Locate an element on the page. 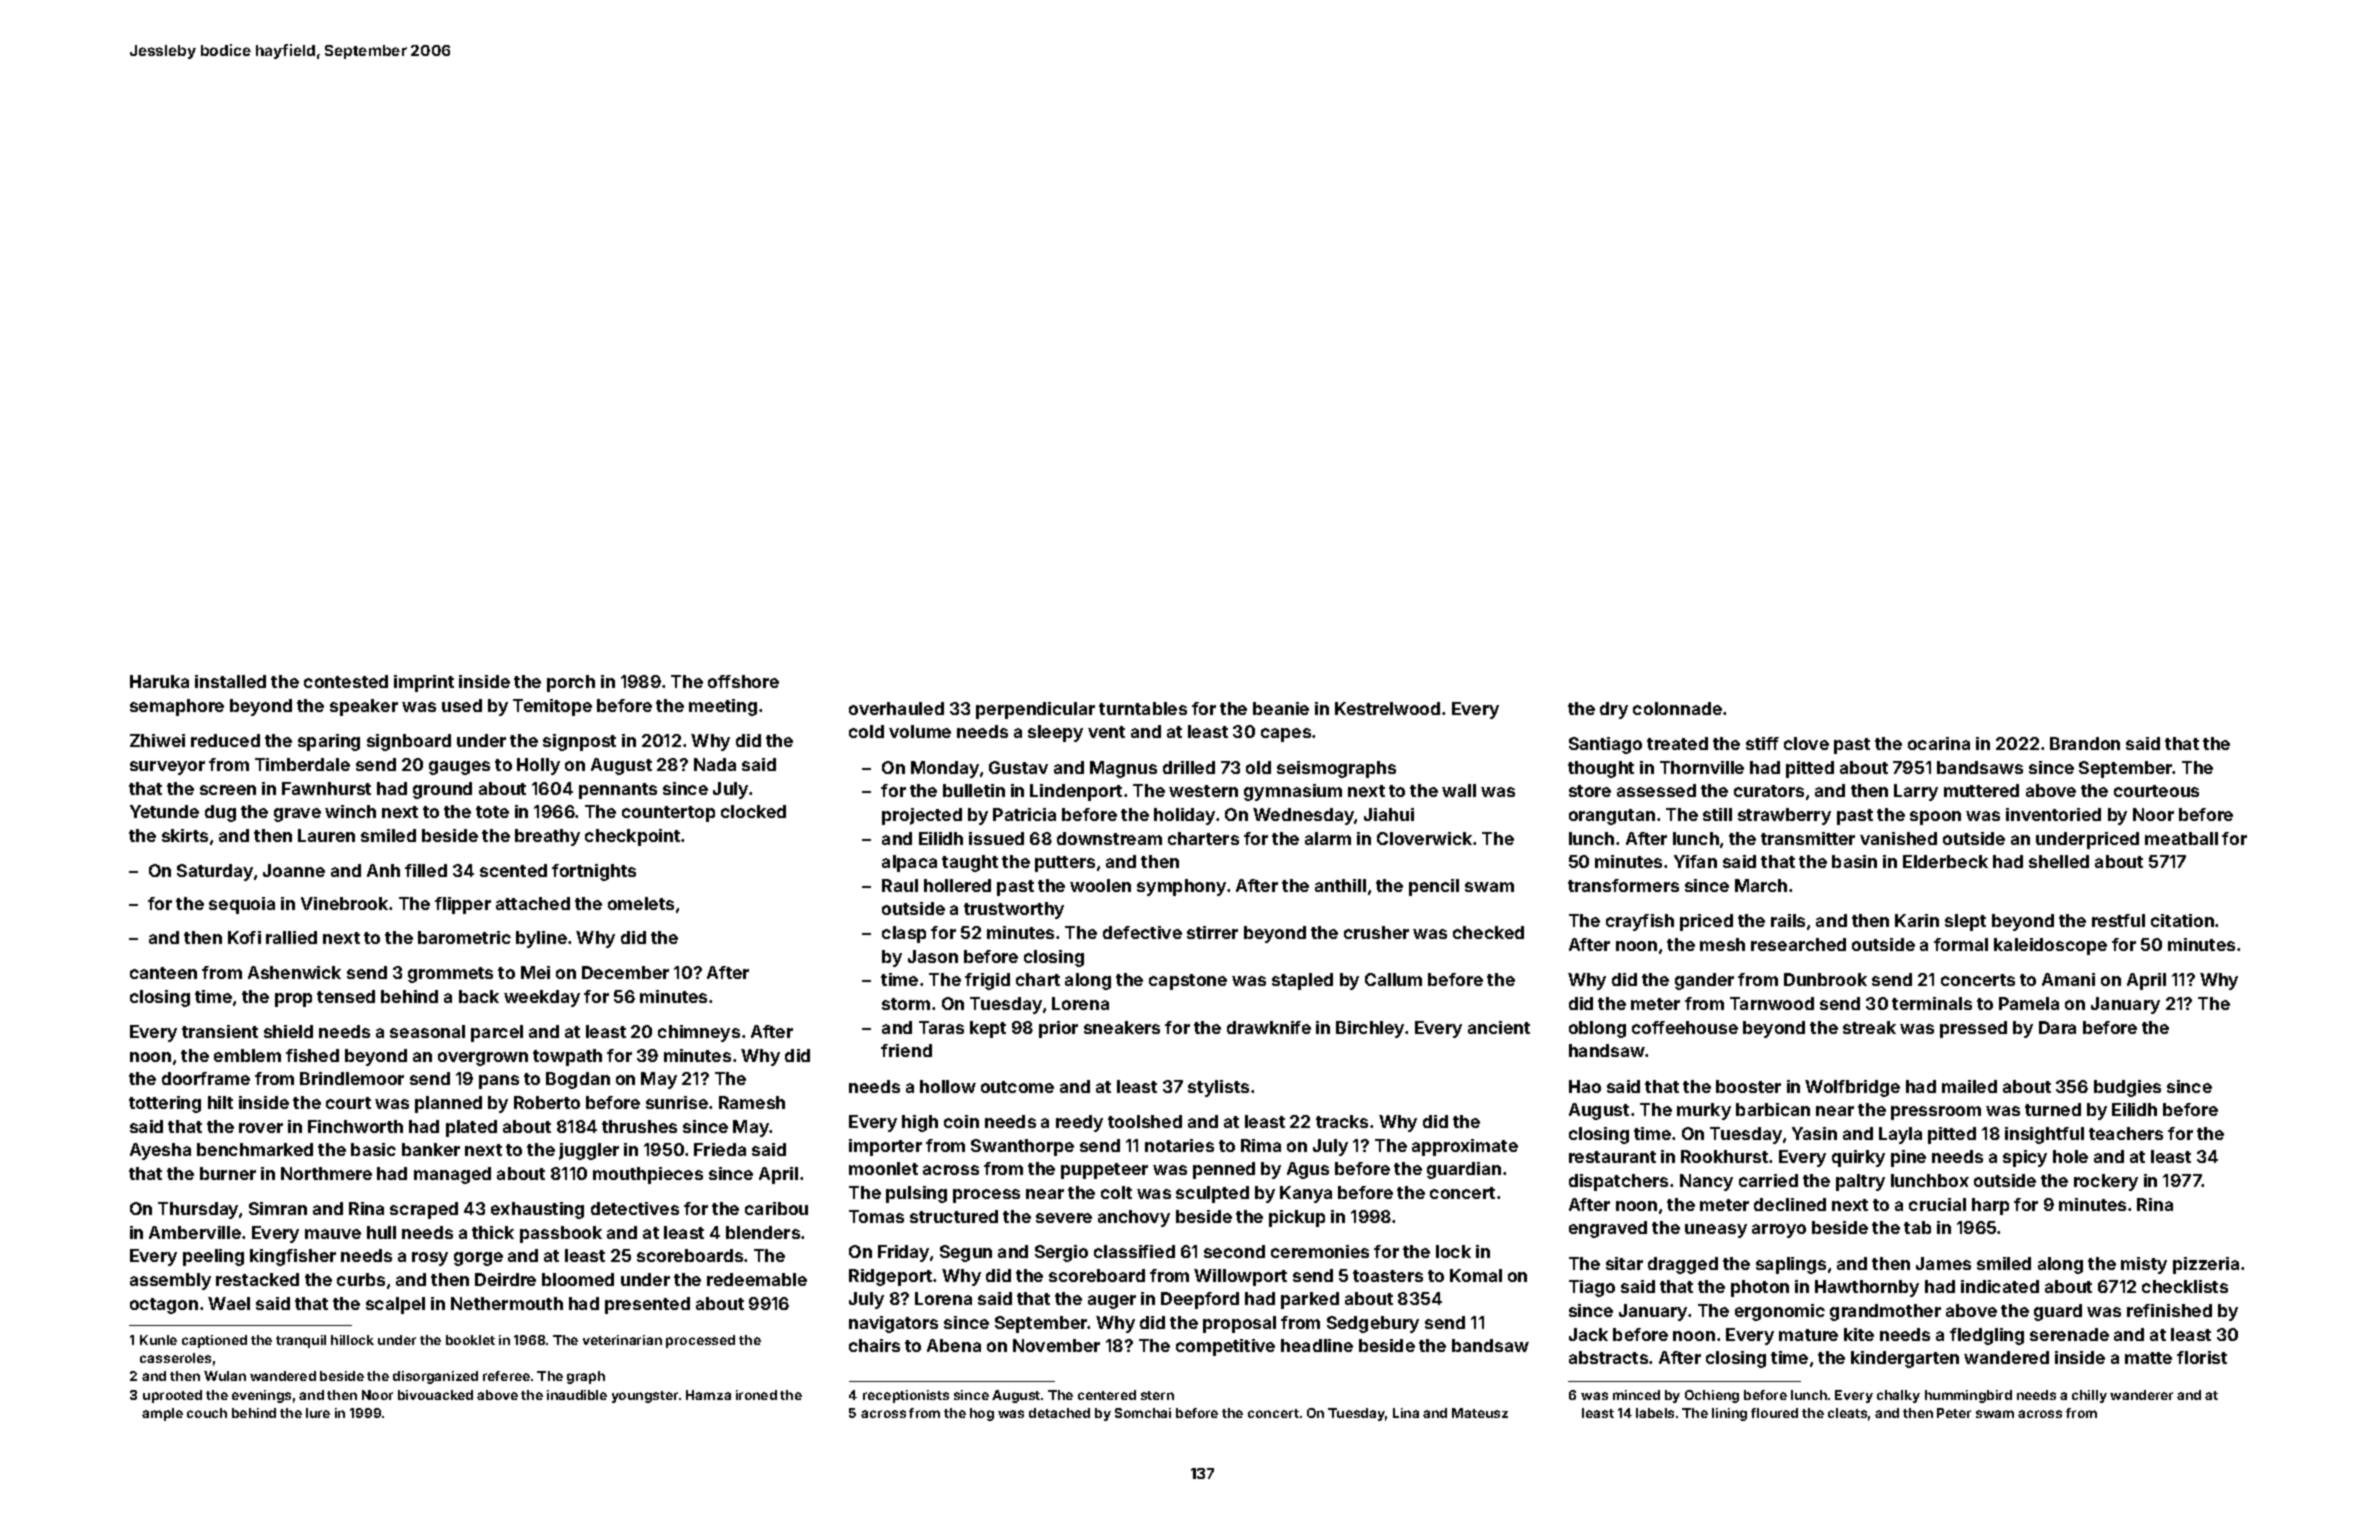  seasonal is located at coordinates (427, 1031).
